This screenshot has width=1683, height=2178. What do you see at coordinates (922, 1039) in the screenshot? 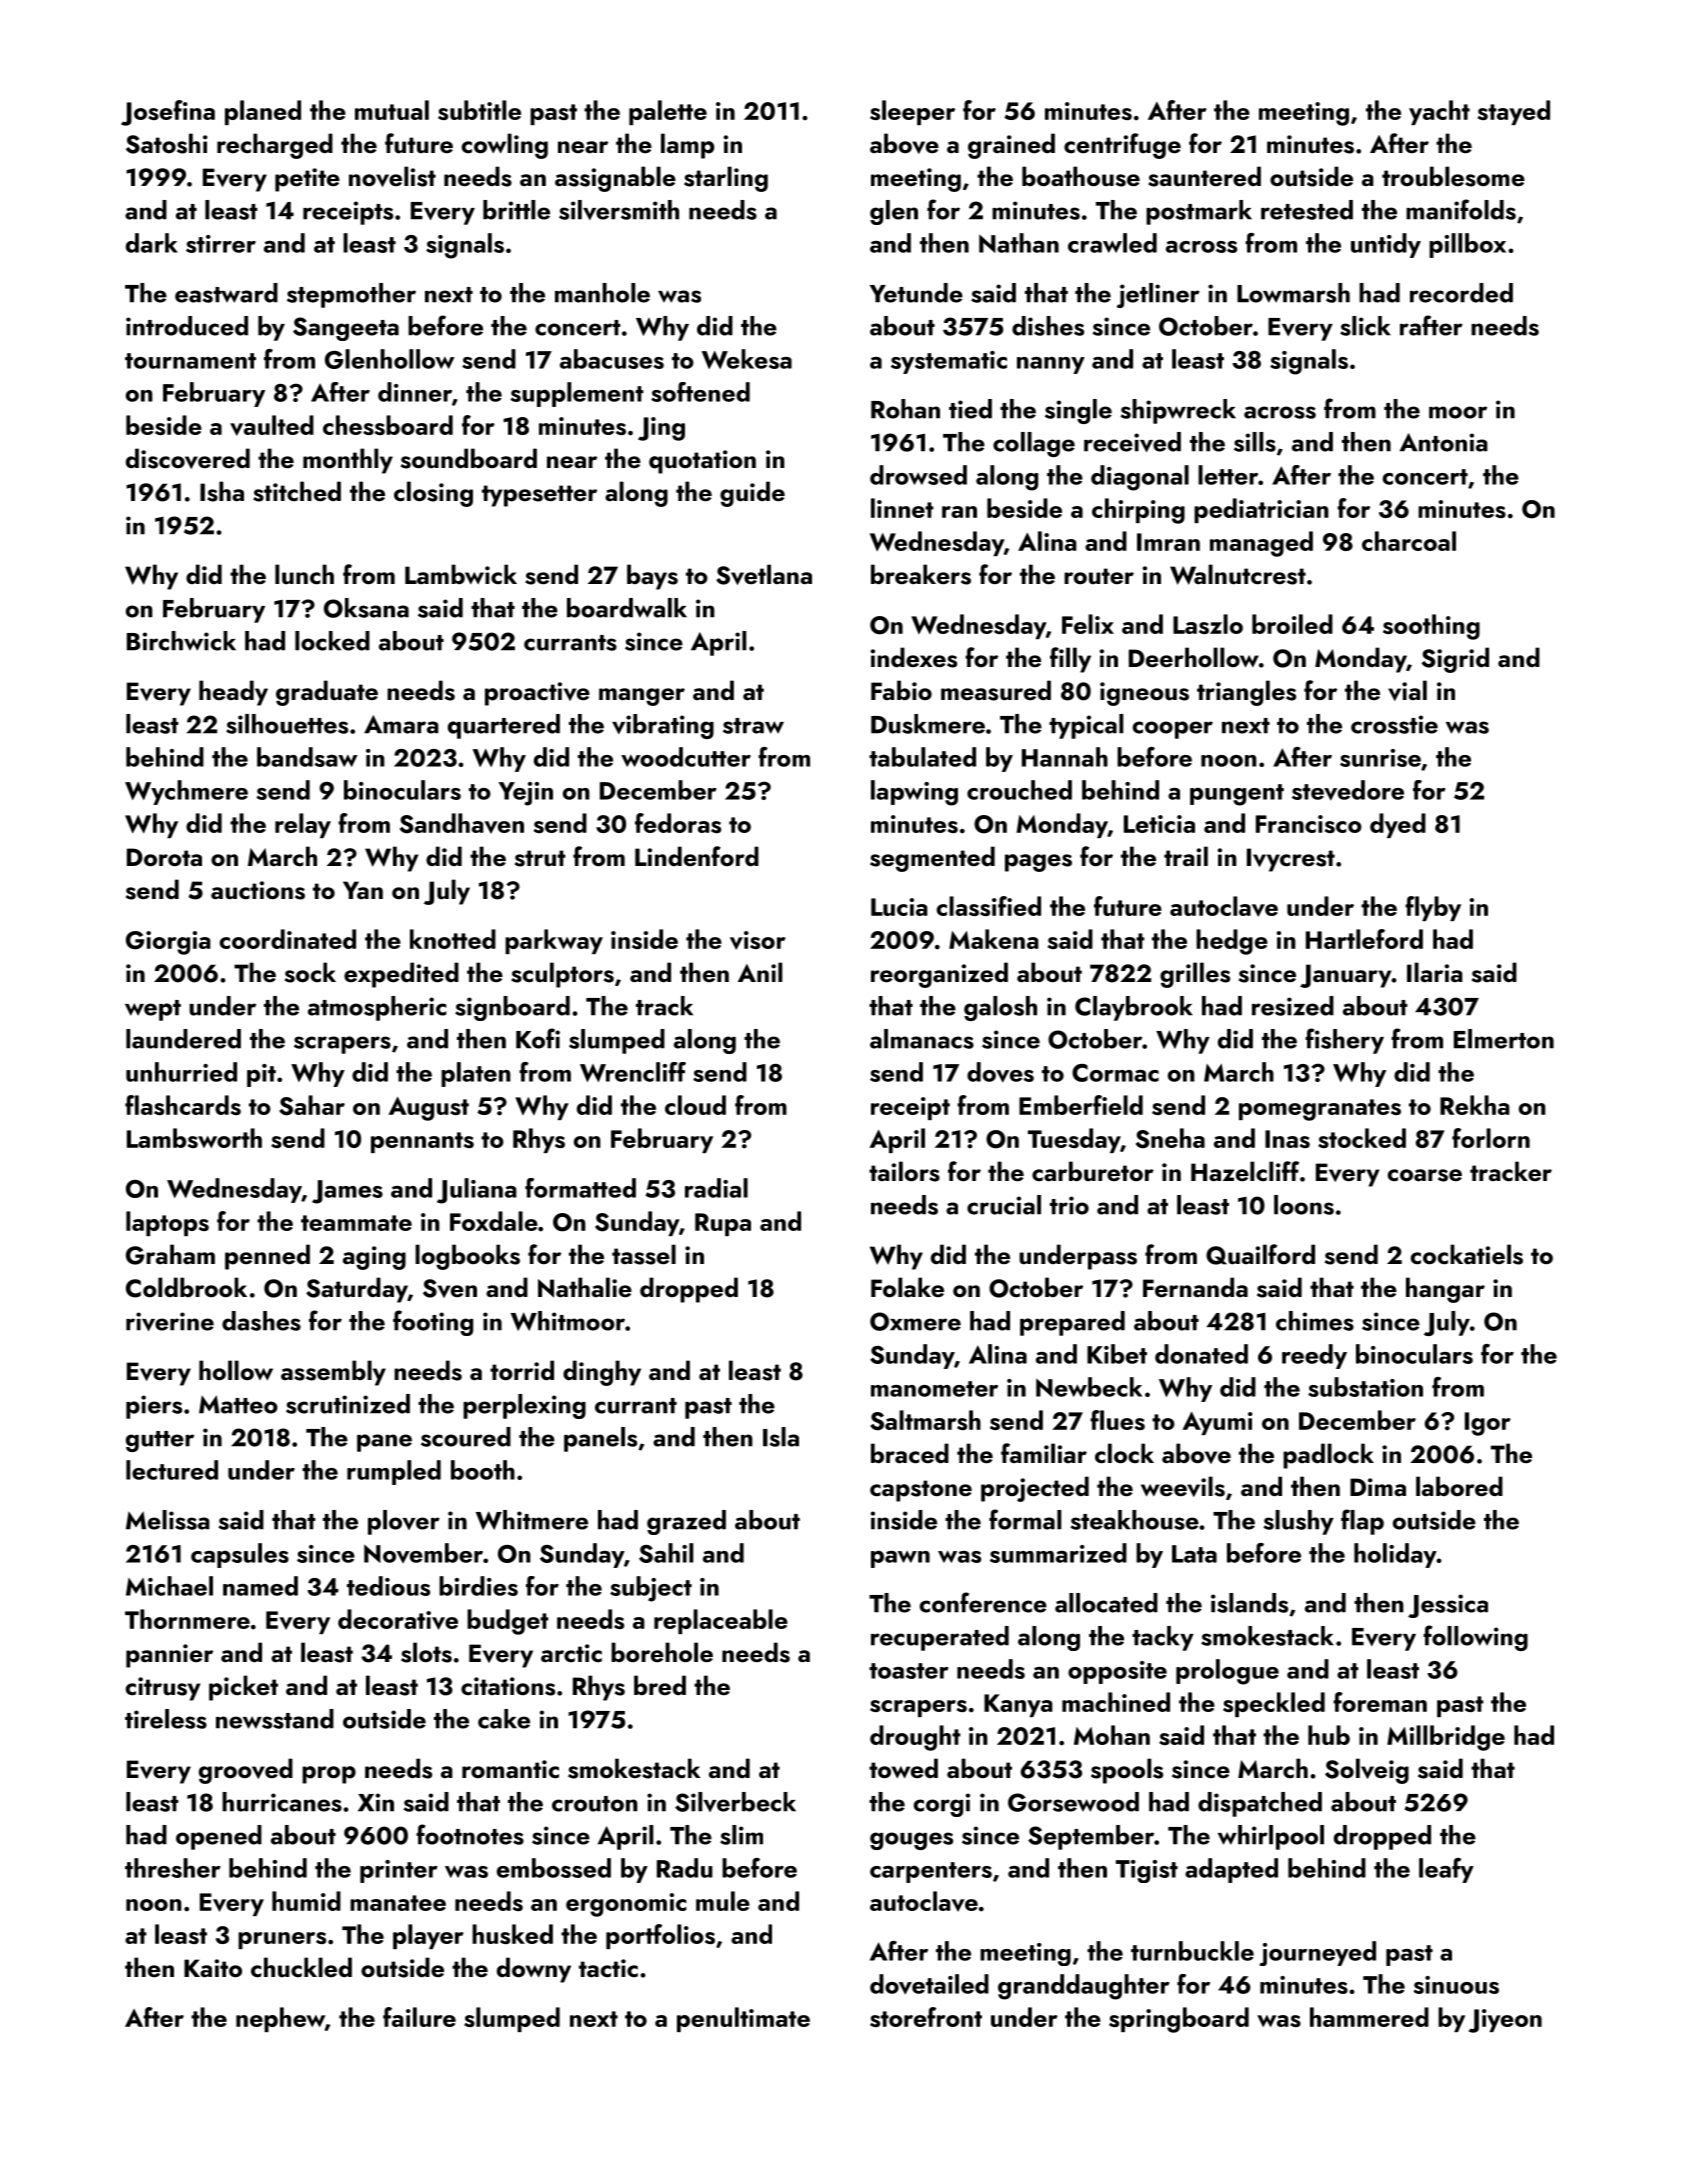
I see `almanacs` at bounding box center [922, 1039].
